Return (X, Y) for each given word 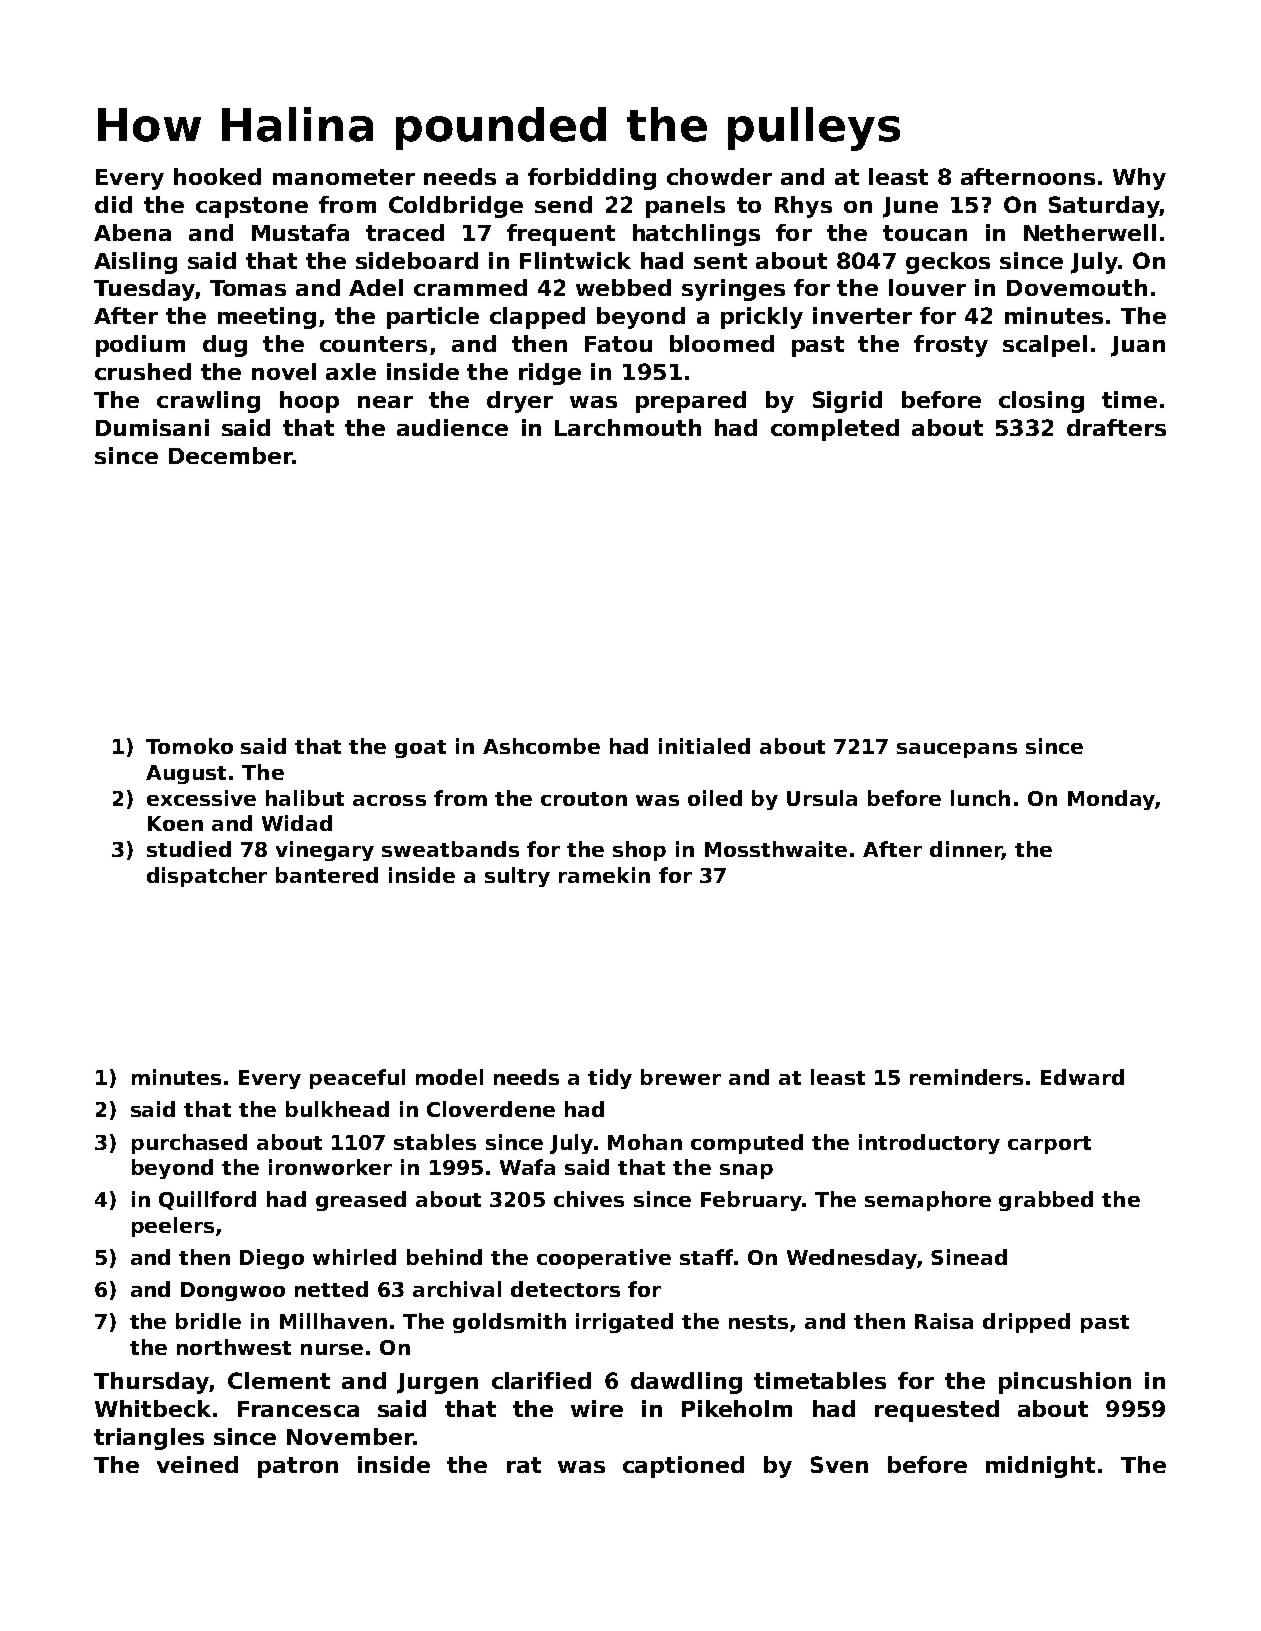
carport (1049, 1145)
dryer (520, 402)
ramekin (604, 875)
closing (1041, 402)
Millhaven (333, 1321)
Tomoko (189, 746)
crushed (143, 371)
